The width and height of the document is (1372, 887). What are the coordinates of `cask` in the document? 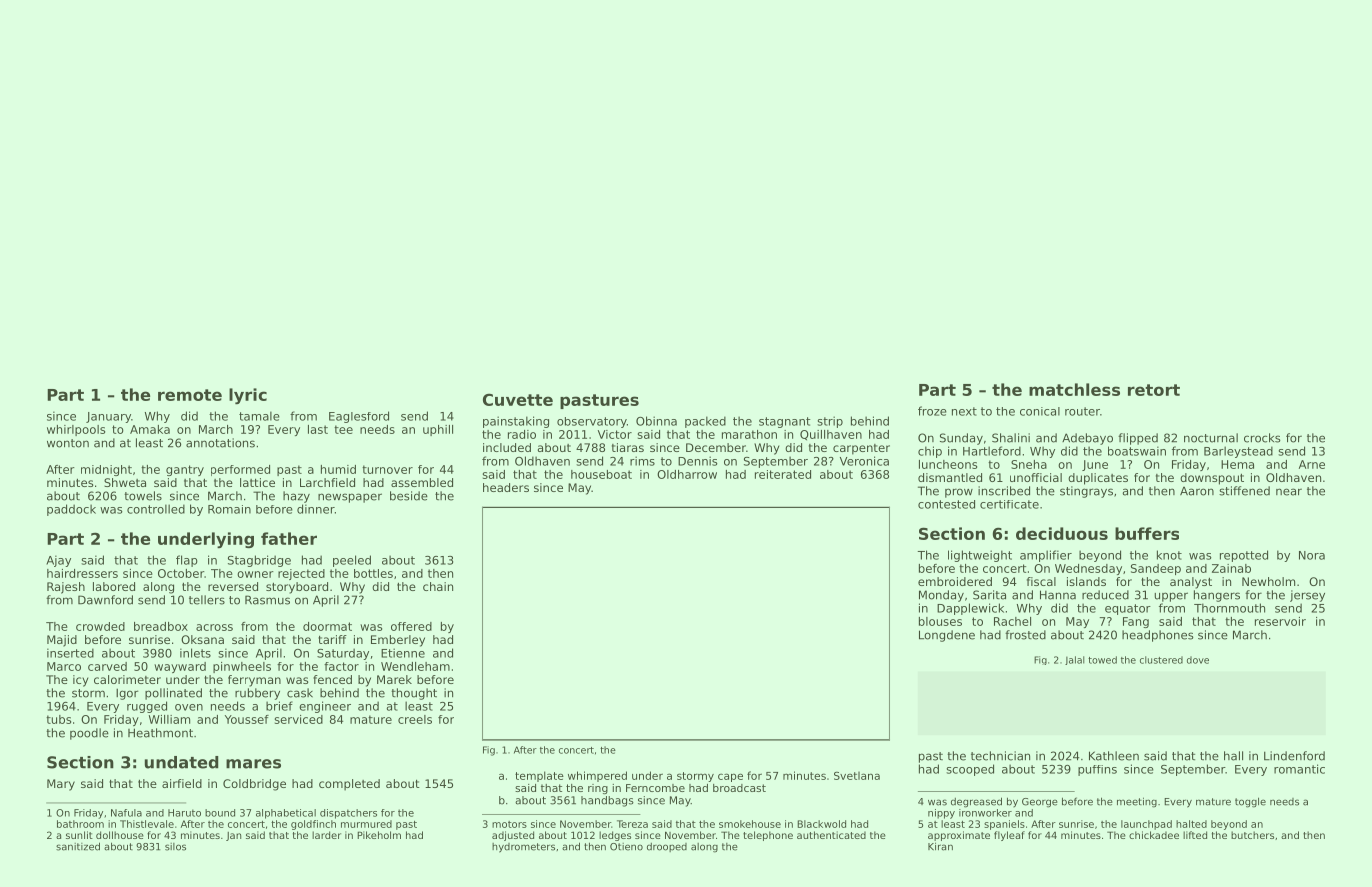 It's located at (300, 693).
